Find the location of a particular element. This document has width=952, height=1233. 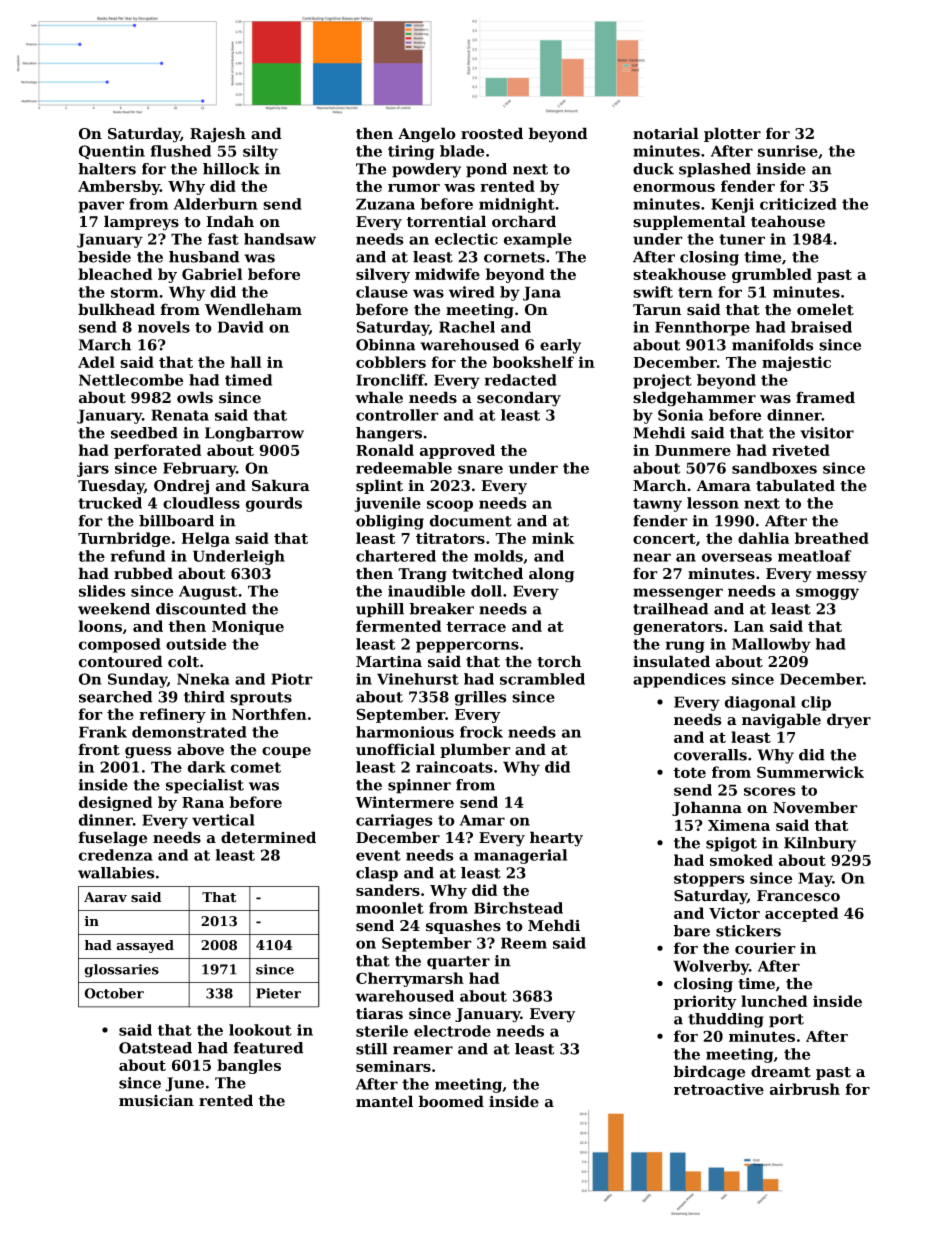

Obinna is located at coordinates (385, 345).
